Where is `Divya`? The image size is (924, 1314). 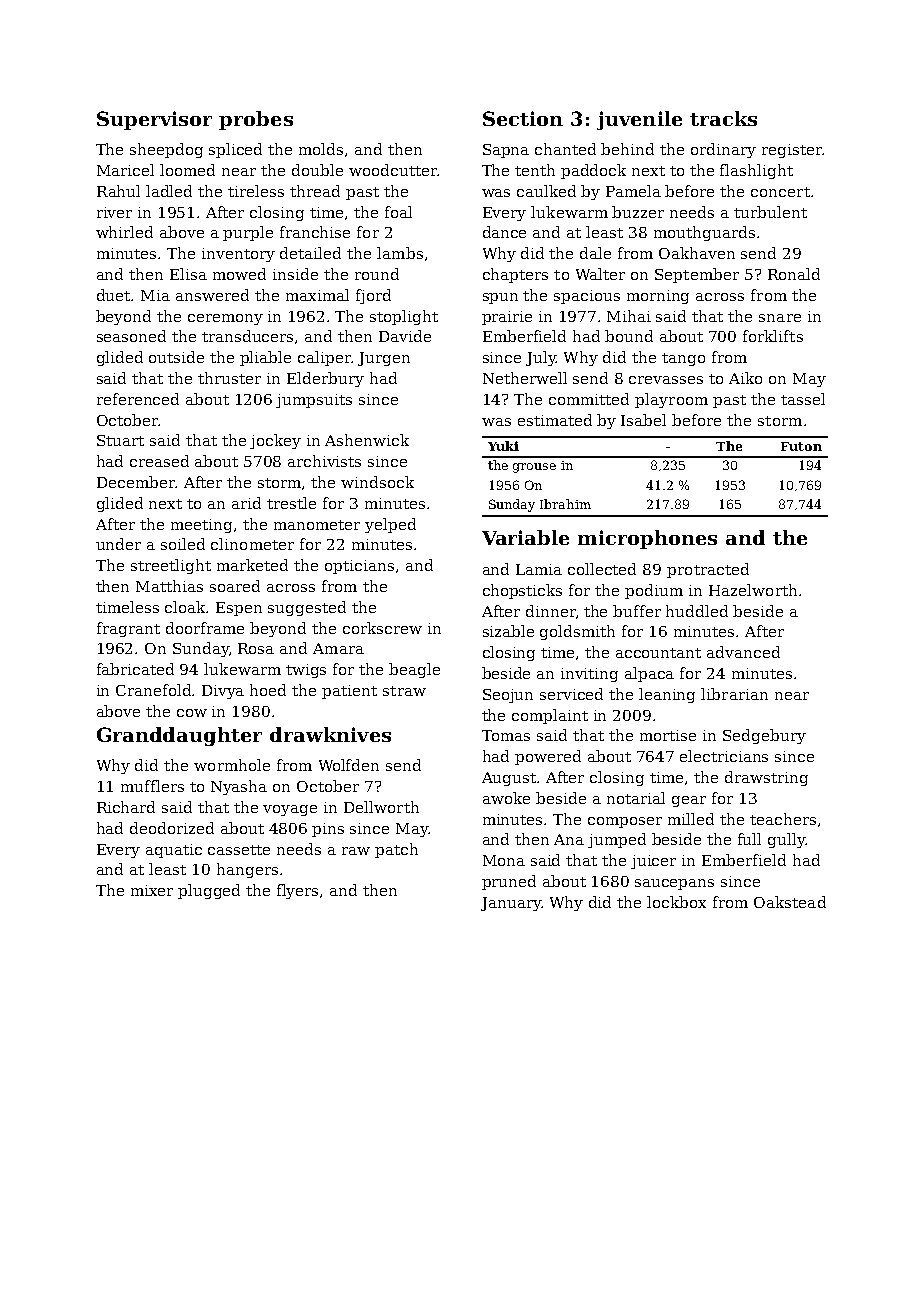
Divya is located at coordinates (223, 692).
